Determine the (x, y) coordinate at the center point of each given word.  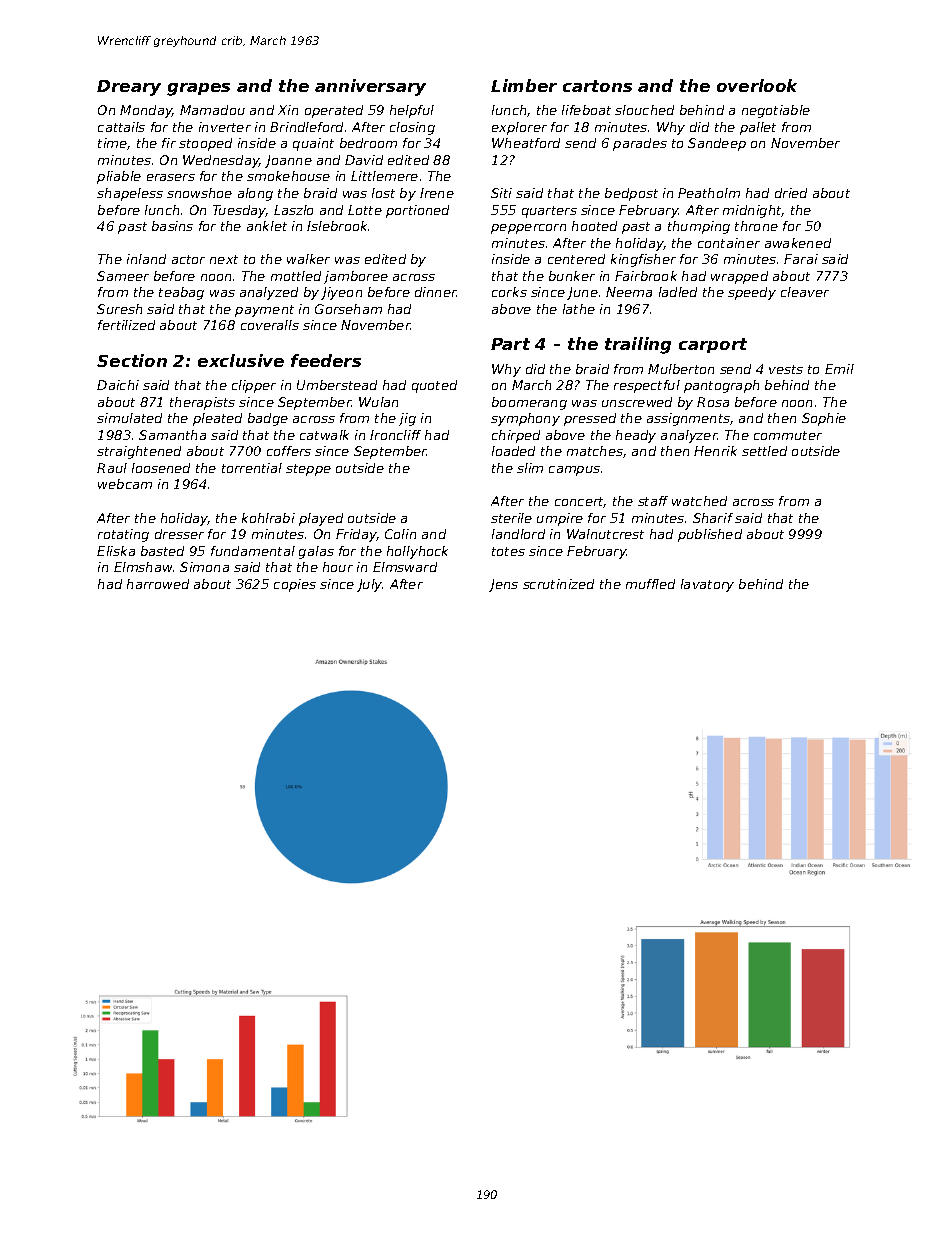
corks (509, 292)
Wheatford (526, 143)
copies (295, 585)
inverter (225, 127)
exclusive (241, 360)
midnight (752, 211)
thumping (699, 227)
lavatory (707, 585)
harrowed (158, 584)
